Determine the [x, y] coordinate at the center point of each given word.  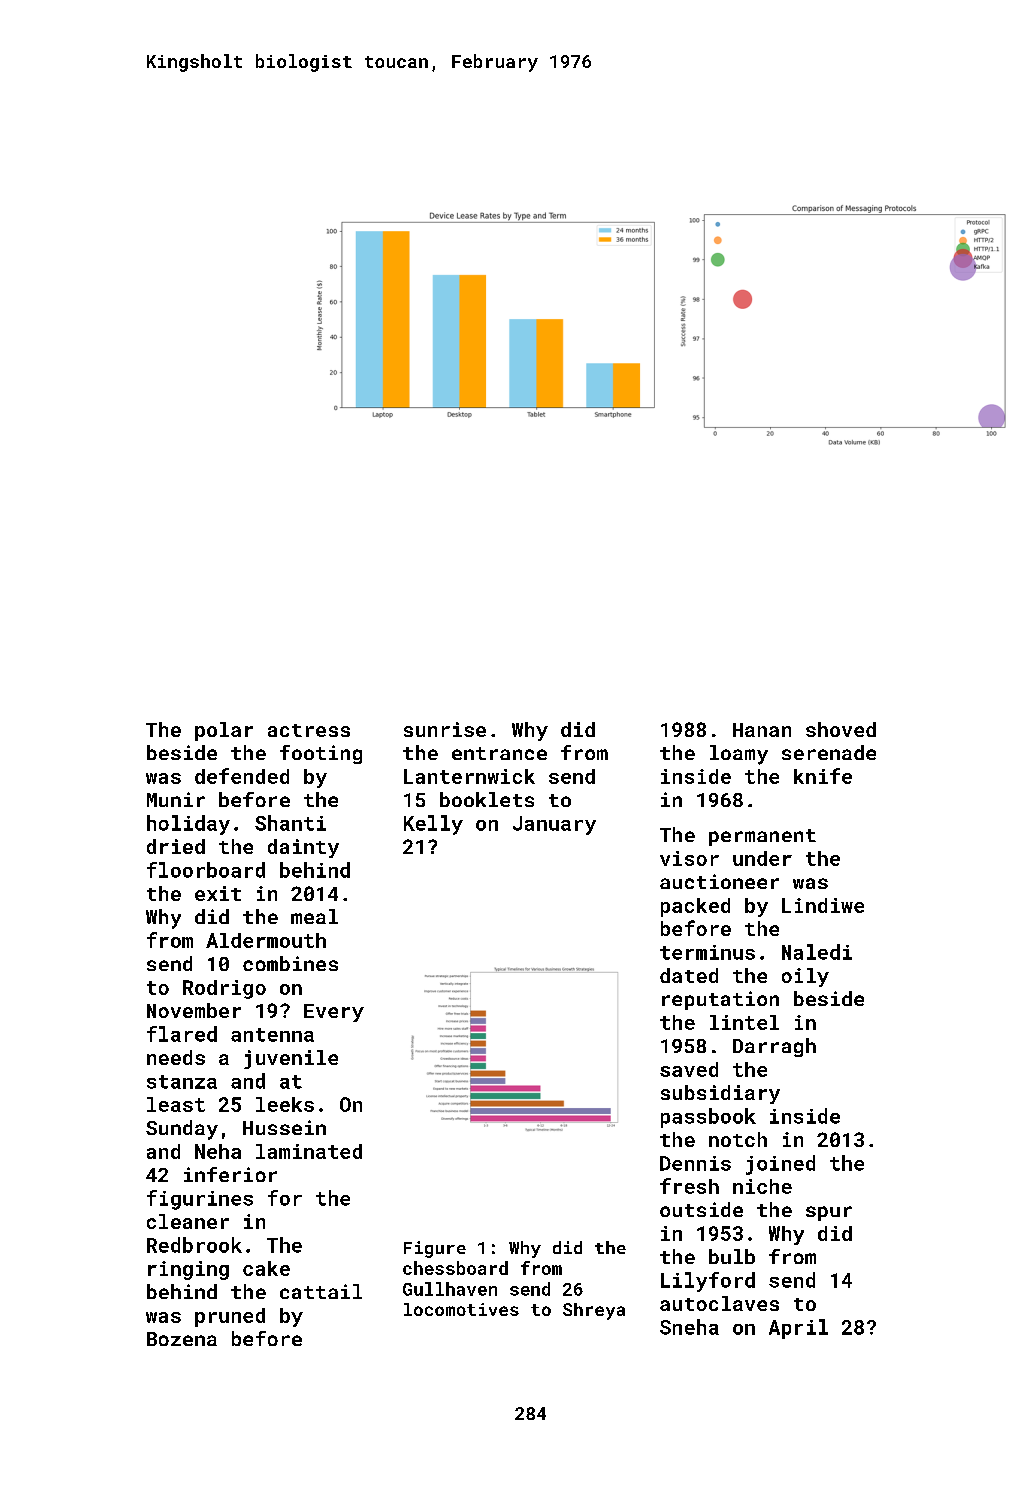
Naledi [817, 952]
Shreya [594, 1311]
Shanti [290, 823]
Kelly [433, 825]
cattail [321, 1291]
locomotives [461, 1309]
